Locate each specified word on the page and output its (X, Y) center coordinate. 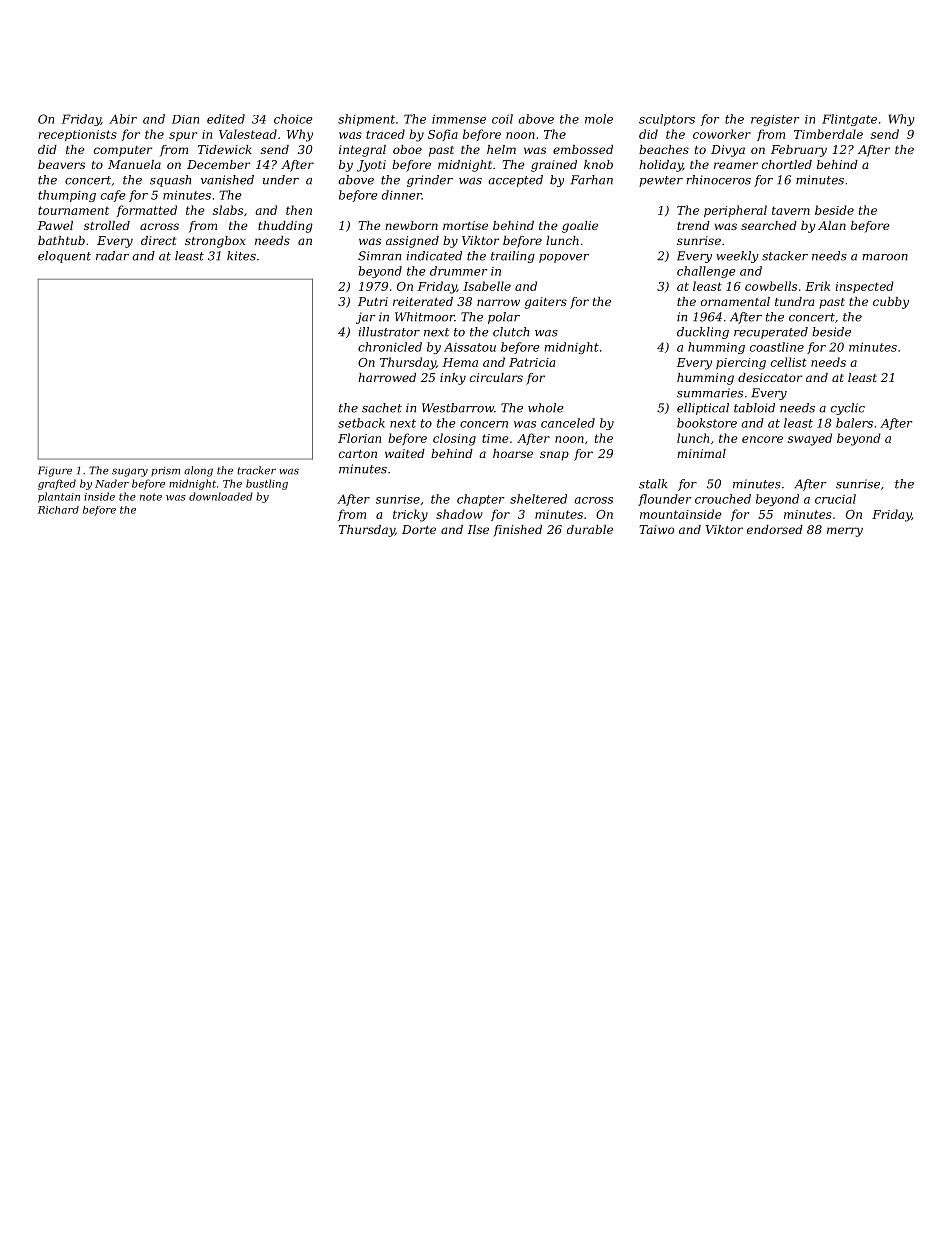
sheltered (538, 499)
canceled (568, 423)
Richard (58, 510)
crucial (835, 499)
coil (502, 119)
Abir (123, 119)
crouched (723, 499)
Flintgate (849, 120)
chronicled (390, 347)
